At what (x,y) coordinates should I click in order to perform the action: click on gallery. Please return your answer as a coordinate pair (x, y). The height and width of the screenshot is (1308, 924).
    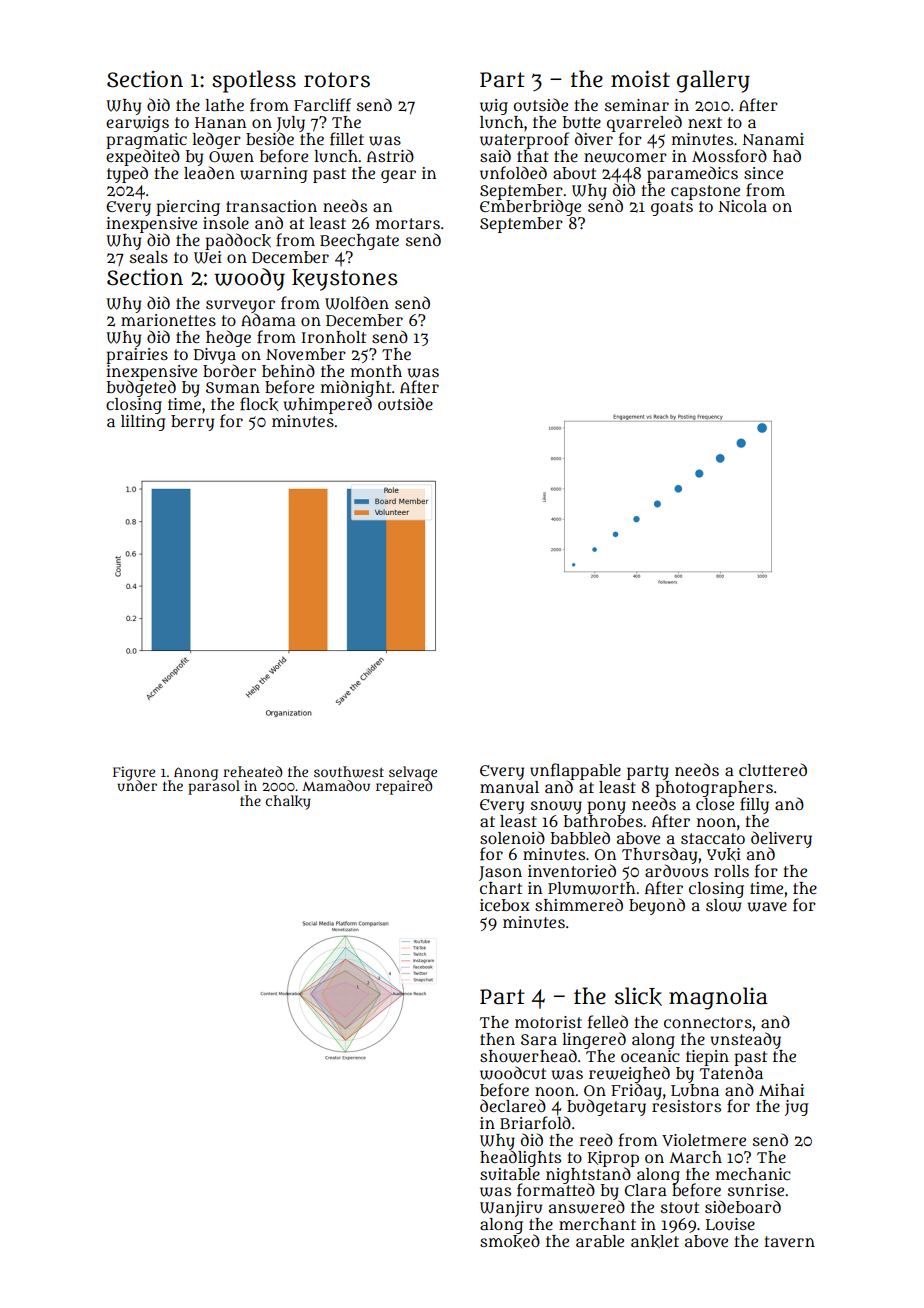
    Looking at the image, I should click on (713, 81).
